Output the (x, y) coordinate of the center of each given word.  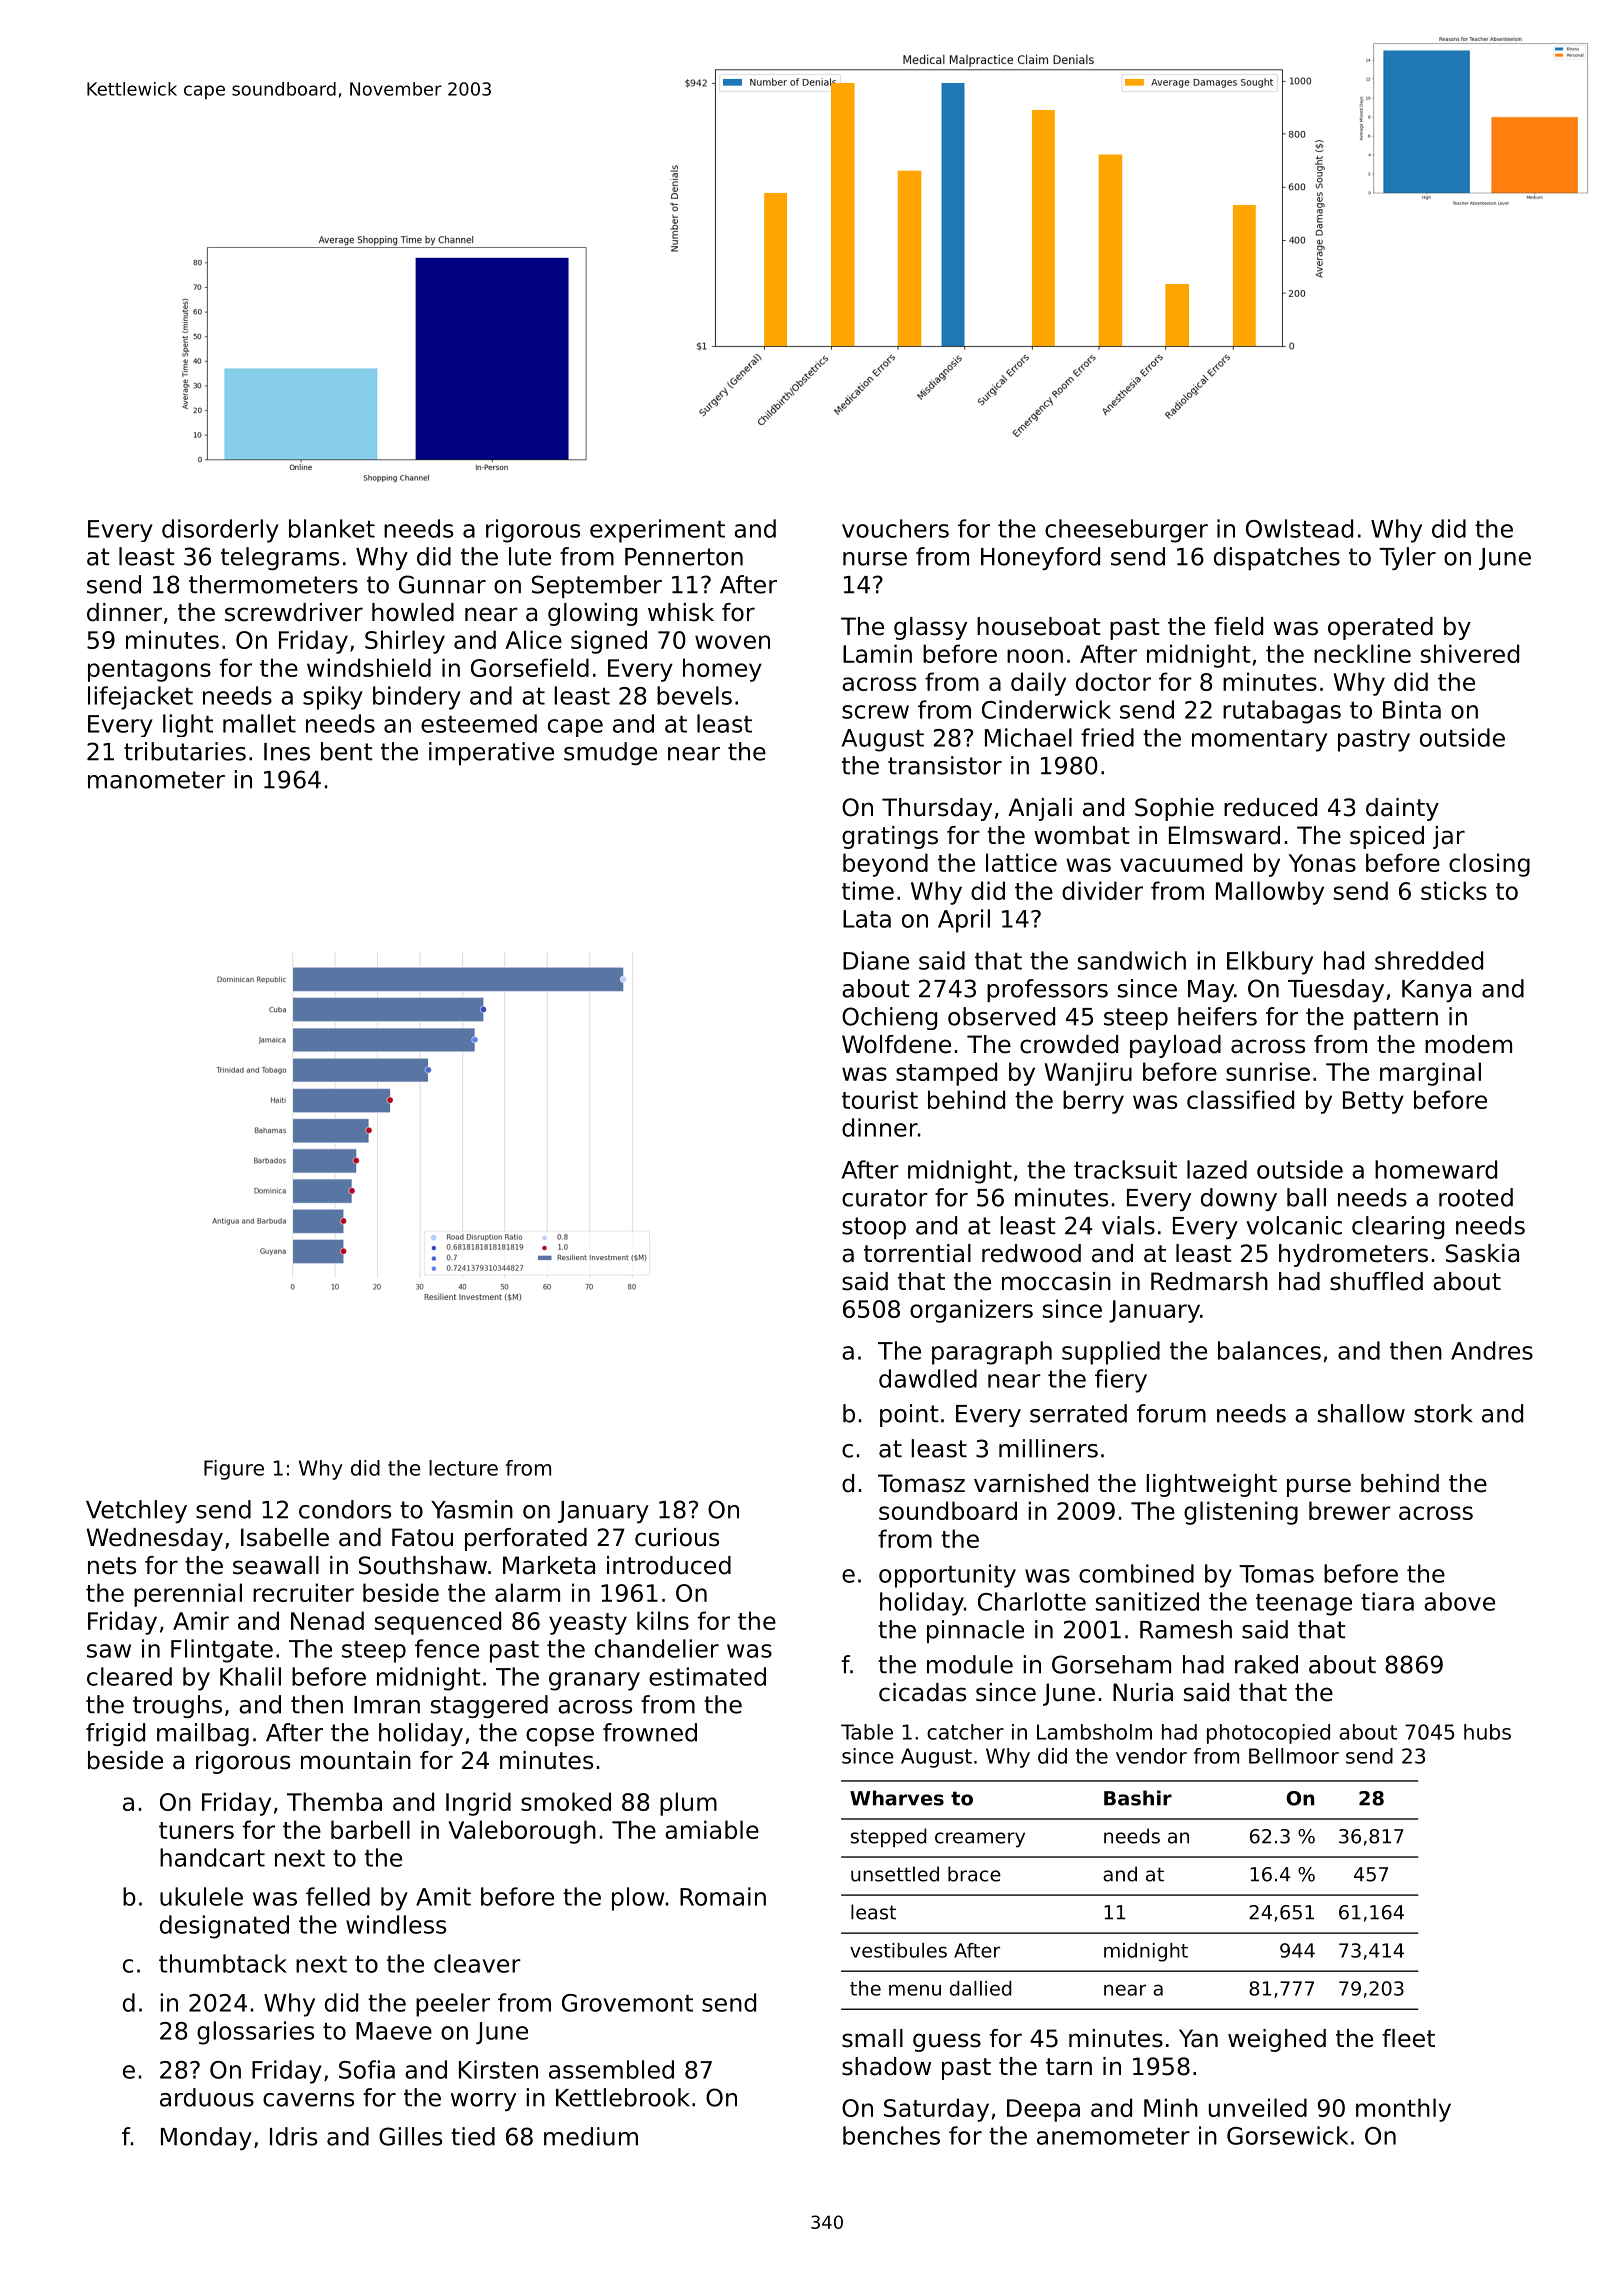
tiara (1387, 1601)
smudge (610, 753)
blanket (332, 528)
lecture (463, 1468)
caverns (308, 2100)
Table (867, 1732)
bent (347, 751)
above (1459, 1601)
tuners (196, 1830)
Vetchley (136, 1511)
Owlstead (1299, 528)
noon (1035, 656)
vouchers (895, 528)
